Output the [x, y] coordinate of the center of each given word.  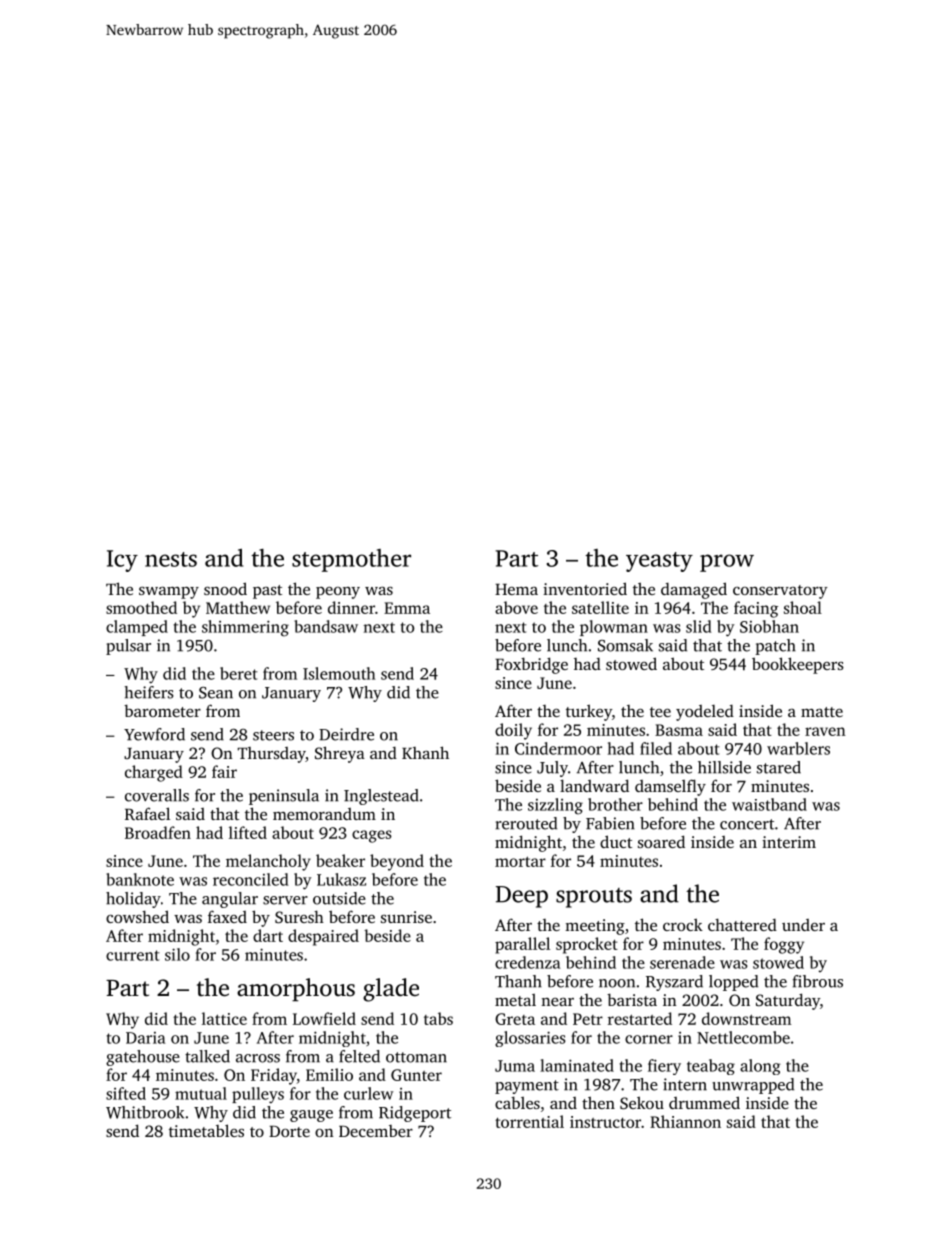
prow [727, 563]
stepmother [351, 560]
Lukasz [341, 879]
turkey [589, 712]
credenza [527, 962]
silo [177, 954]
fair [224, 771]
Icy [122, 561]
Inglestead [381, 797]
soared [661, 841]
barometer [162, 710]
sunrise [406, 917]
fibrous [818, 981]
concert [747, 824]
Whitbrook [145, 1112]
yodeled [705, 713]
